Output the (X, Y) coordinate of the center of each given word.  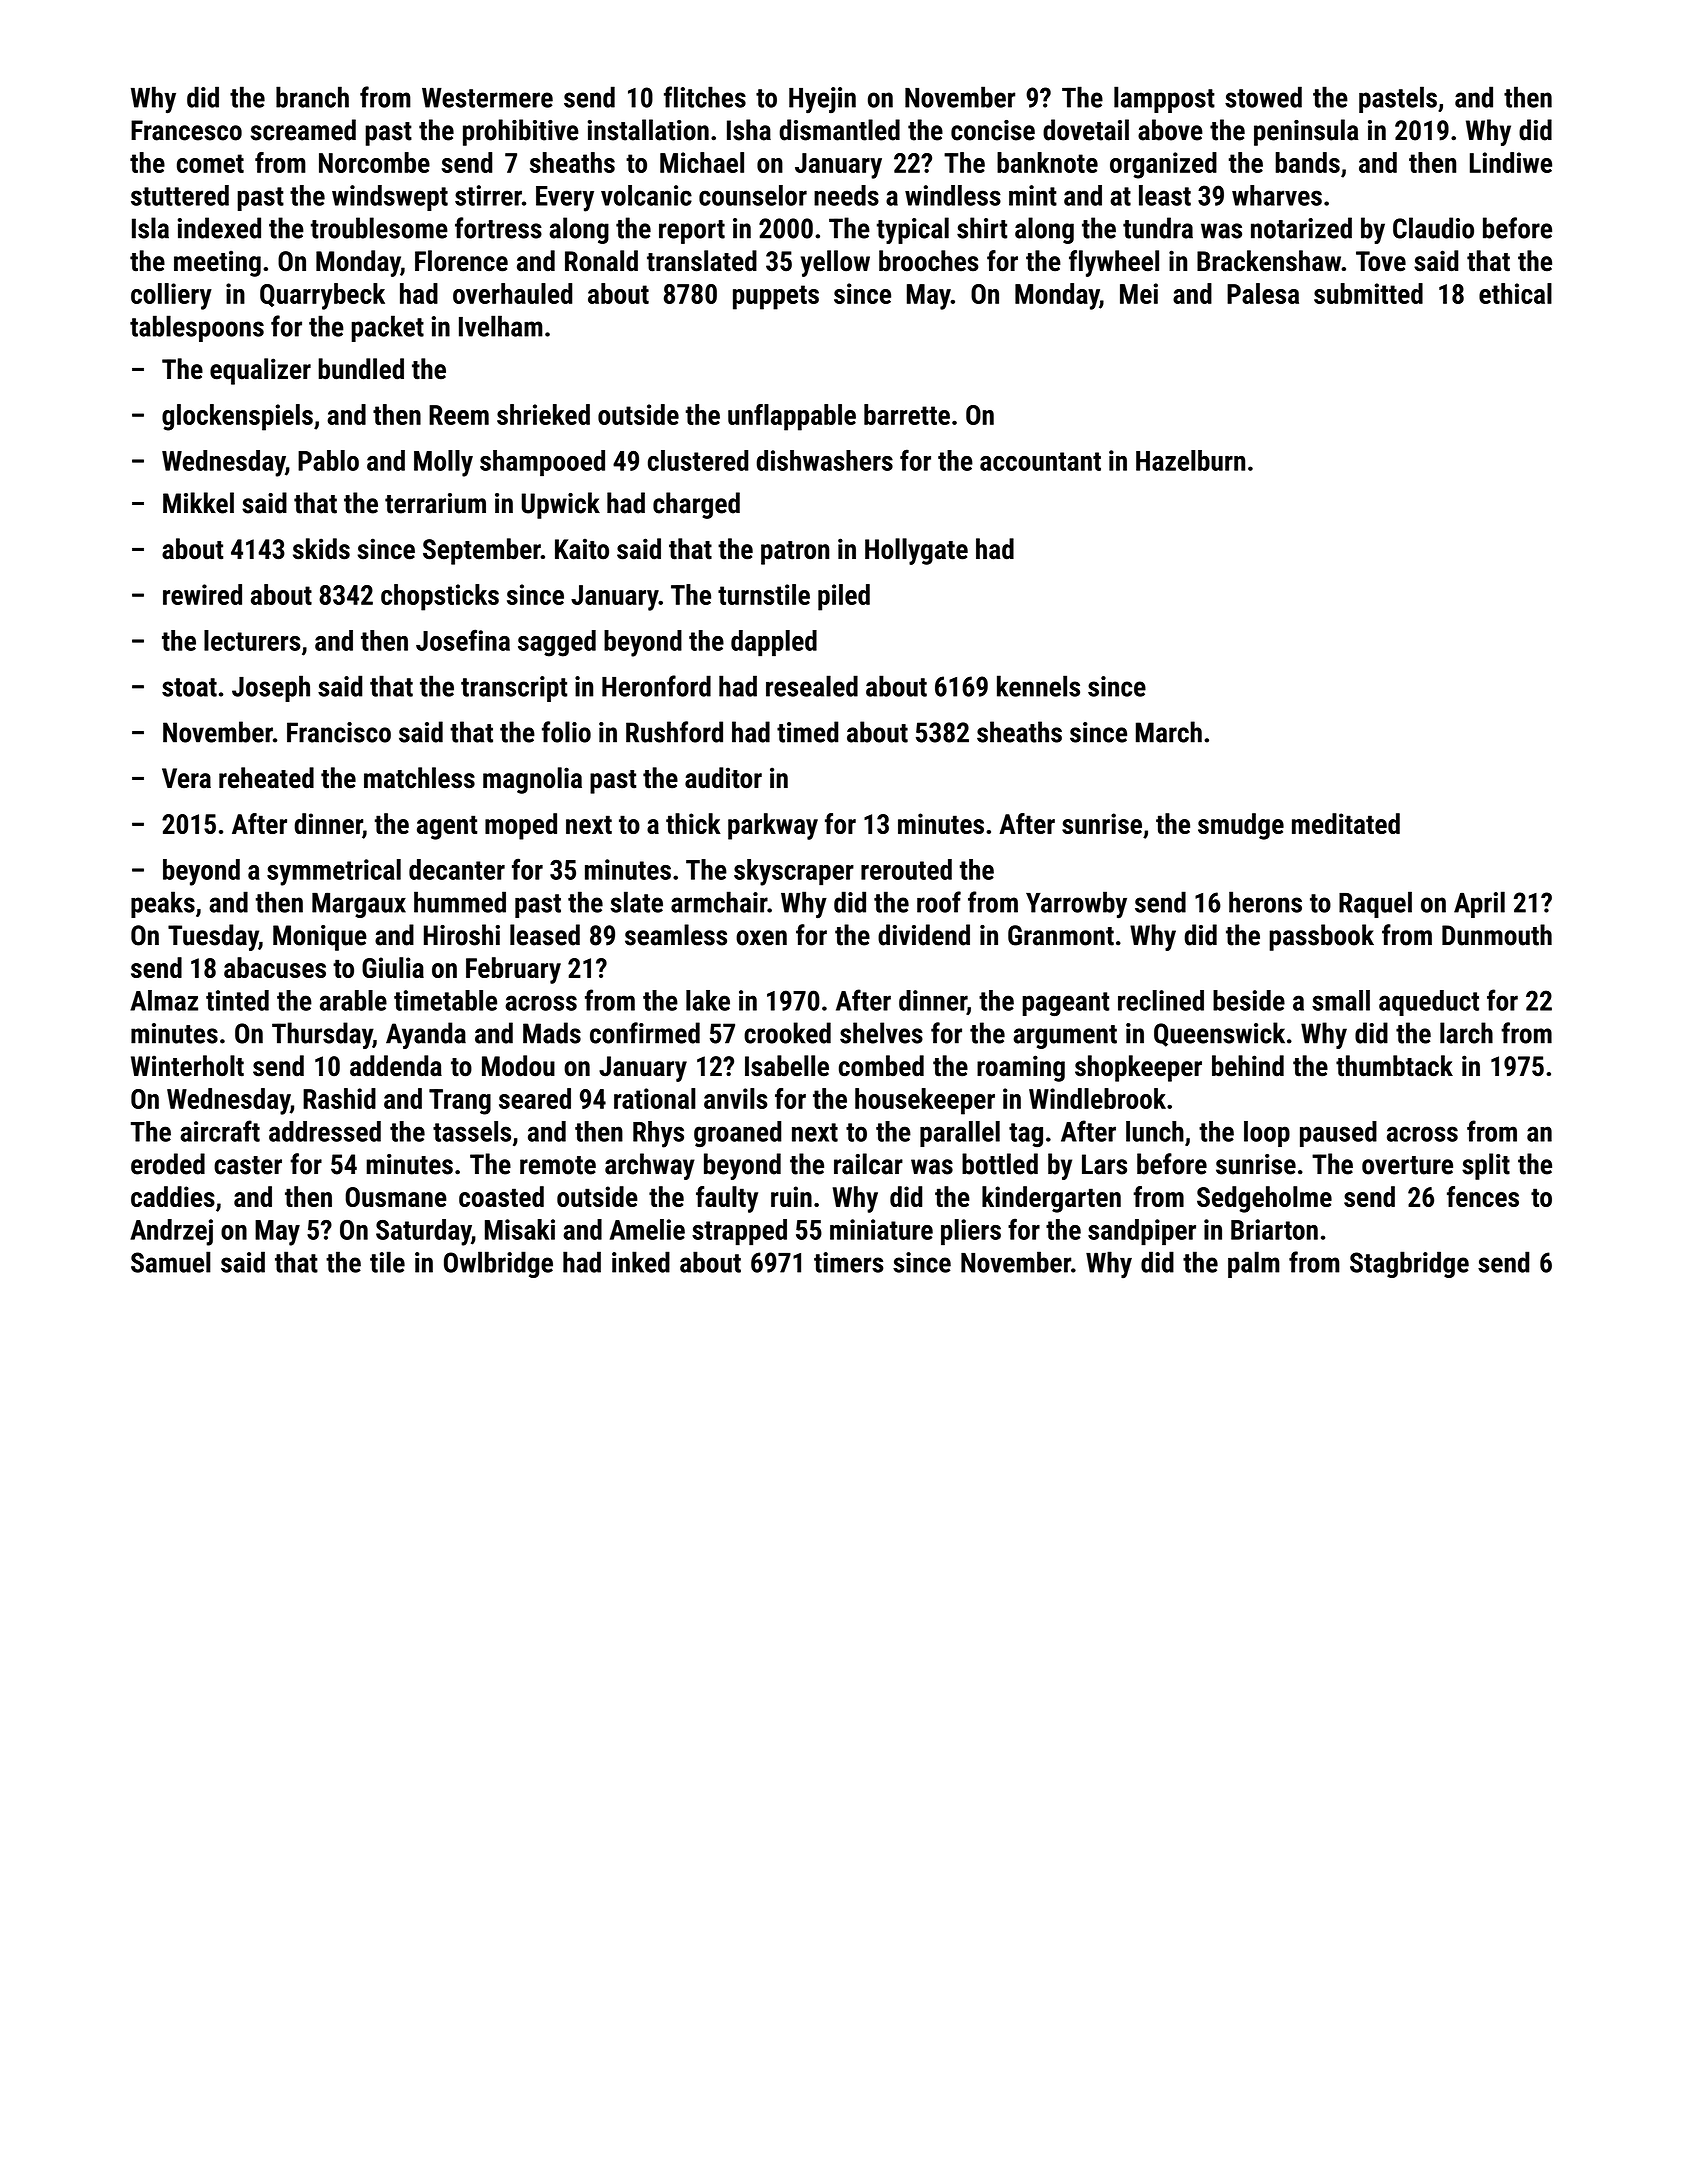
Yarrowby (1076, 905)
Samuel (171, 1262)
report (692, 232)
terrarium (435, 503)
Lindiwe (1511, 162)
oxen (761, 938)
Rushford (674, 732)
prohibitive (521, 132)
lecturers (252, 640)
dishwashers (824, 460)
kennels (1038, 686)
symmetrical (334, 872)
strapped (739, 1232)
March (1169, 732)
